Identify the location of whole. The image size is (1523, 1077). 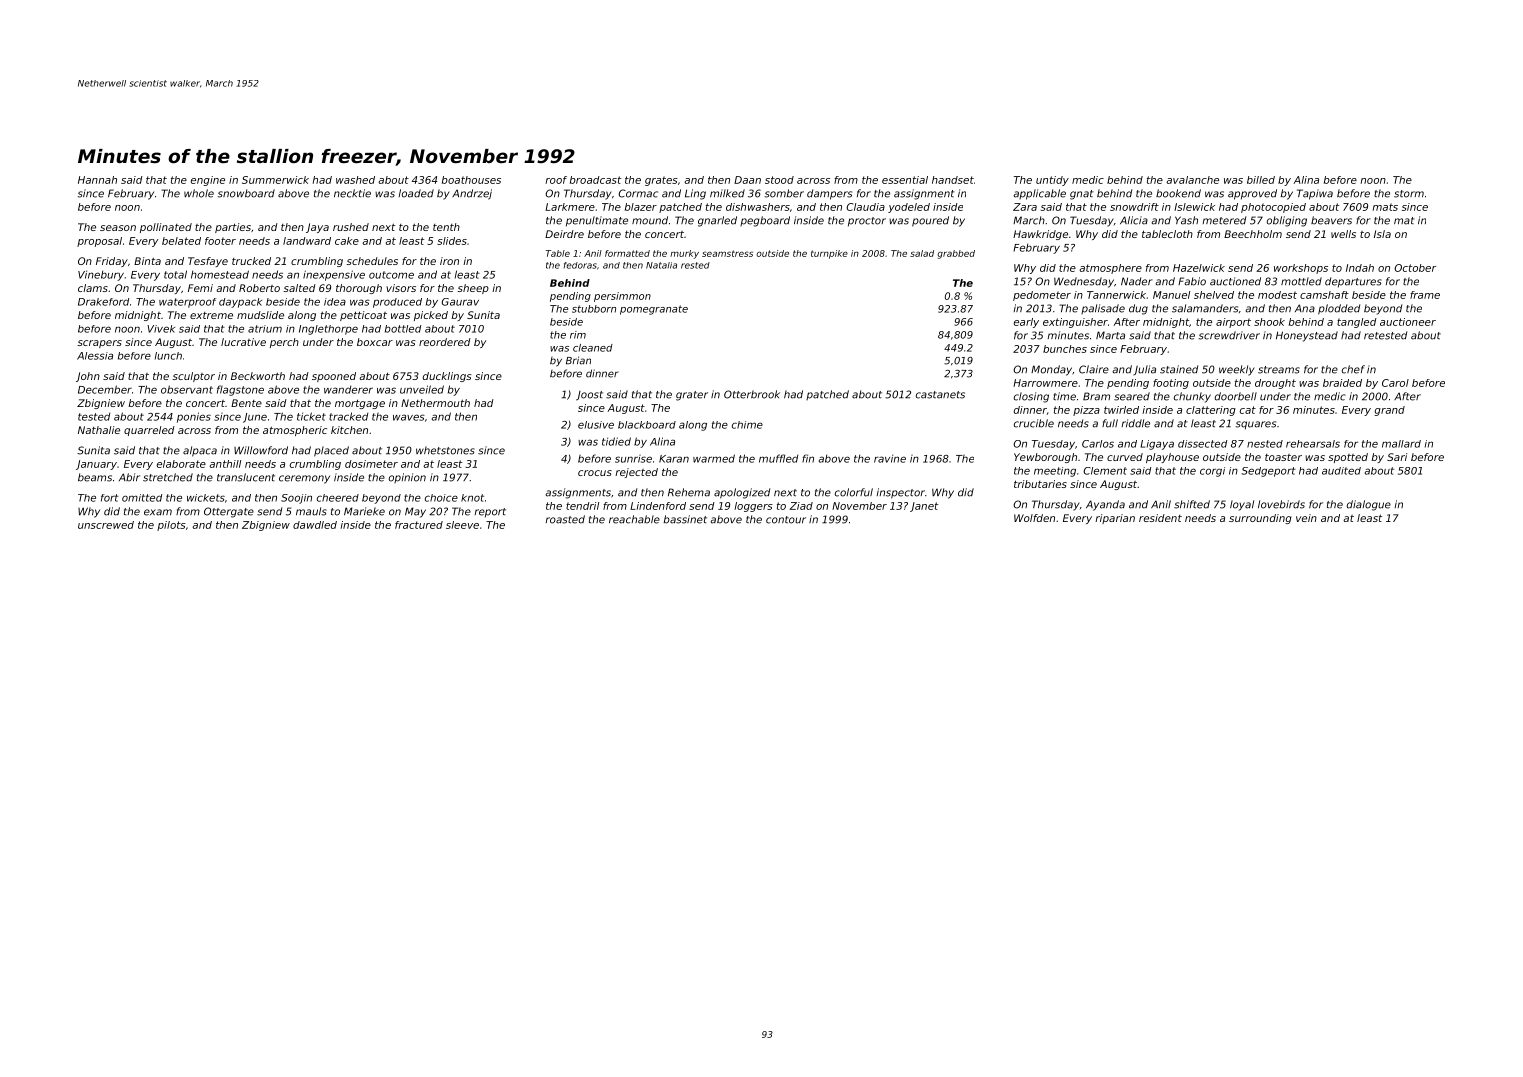
(199, 193).
